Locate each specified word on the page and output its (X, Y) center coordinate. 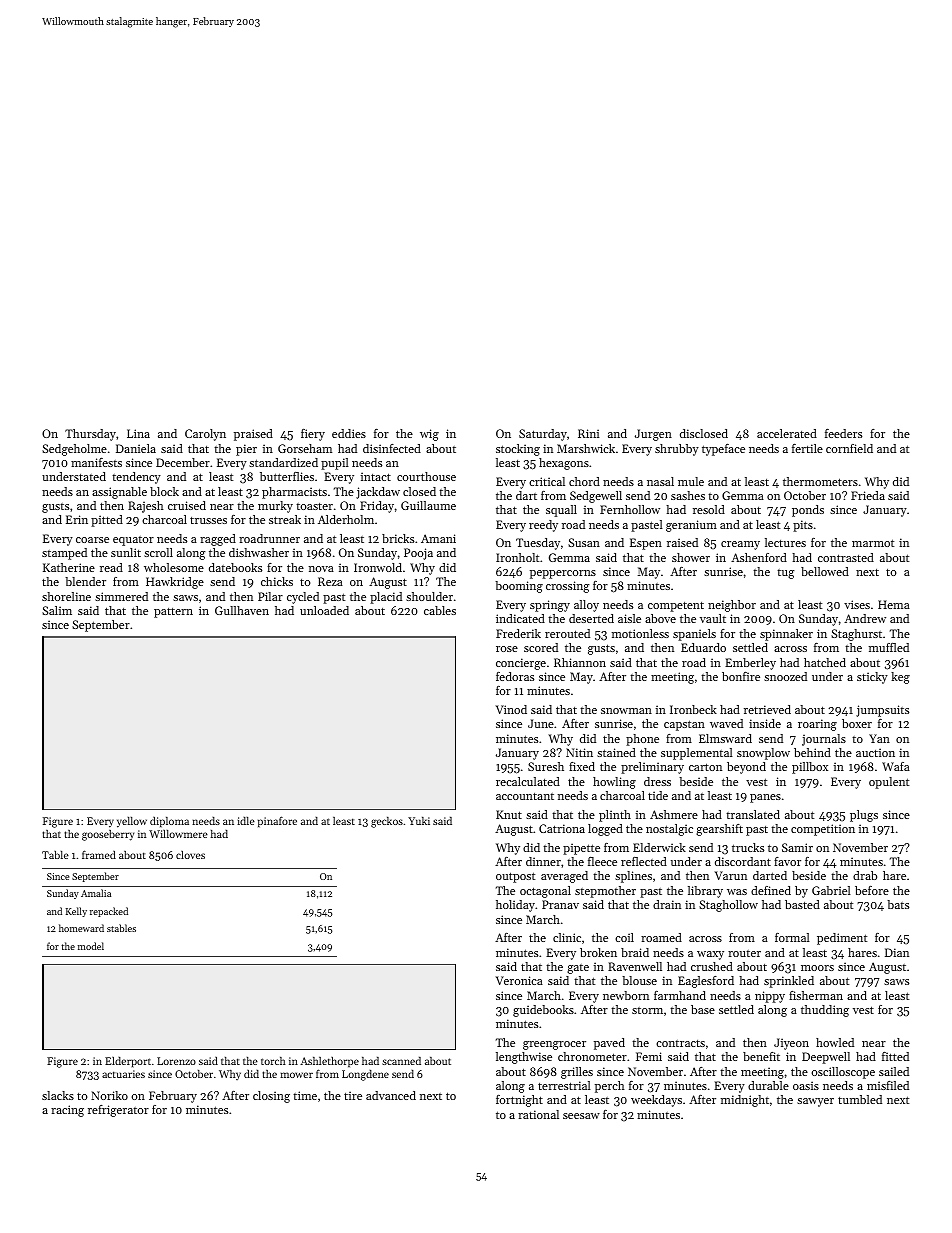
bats (898, 904)
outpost (515, 877)
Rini (588, 433)
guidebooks (543, 1011)
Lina (138, 433)
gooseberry (108, 835)
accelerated (787, 433)
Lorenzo (176, 1061)
